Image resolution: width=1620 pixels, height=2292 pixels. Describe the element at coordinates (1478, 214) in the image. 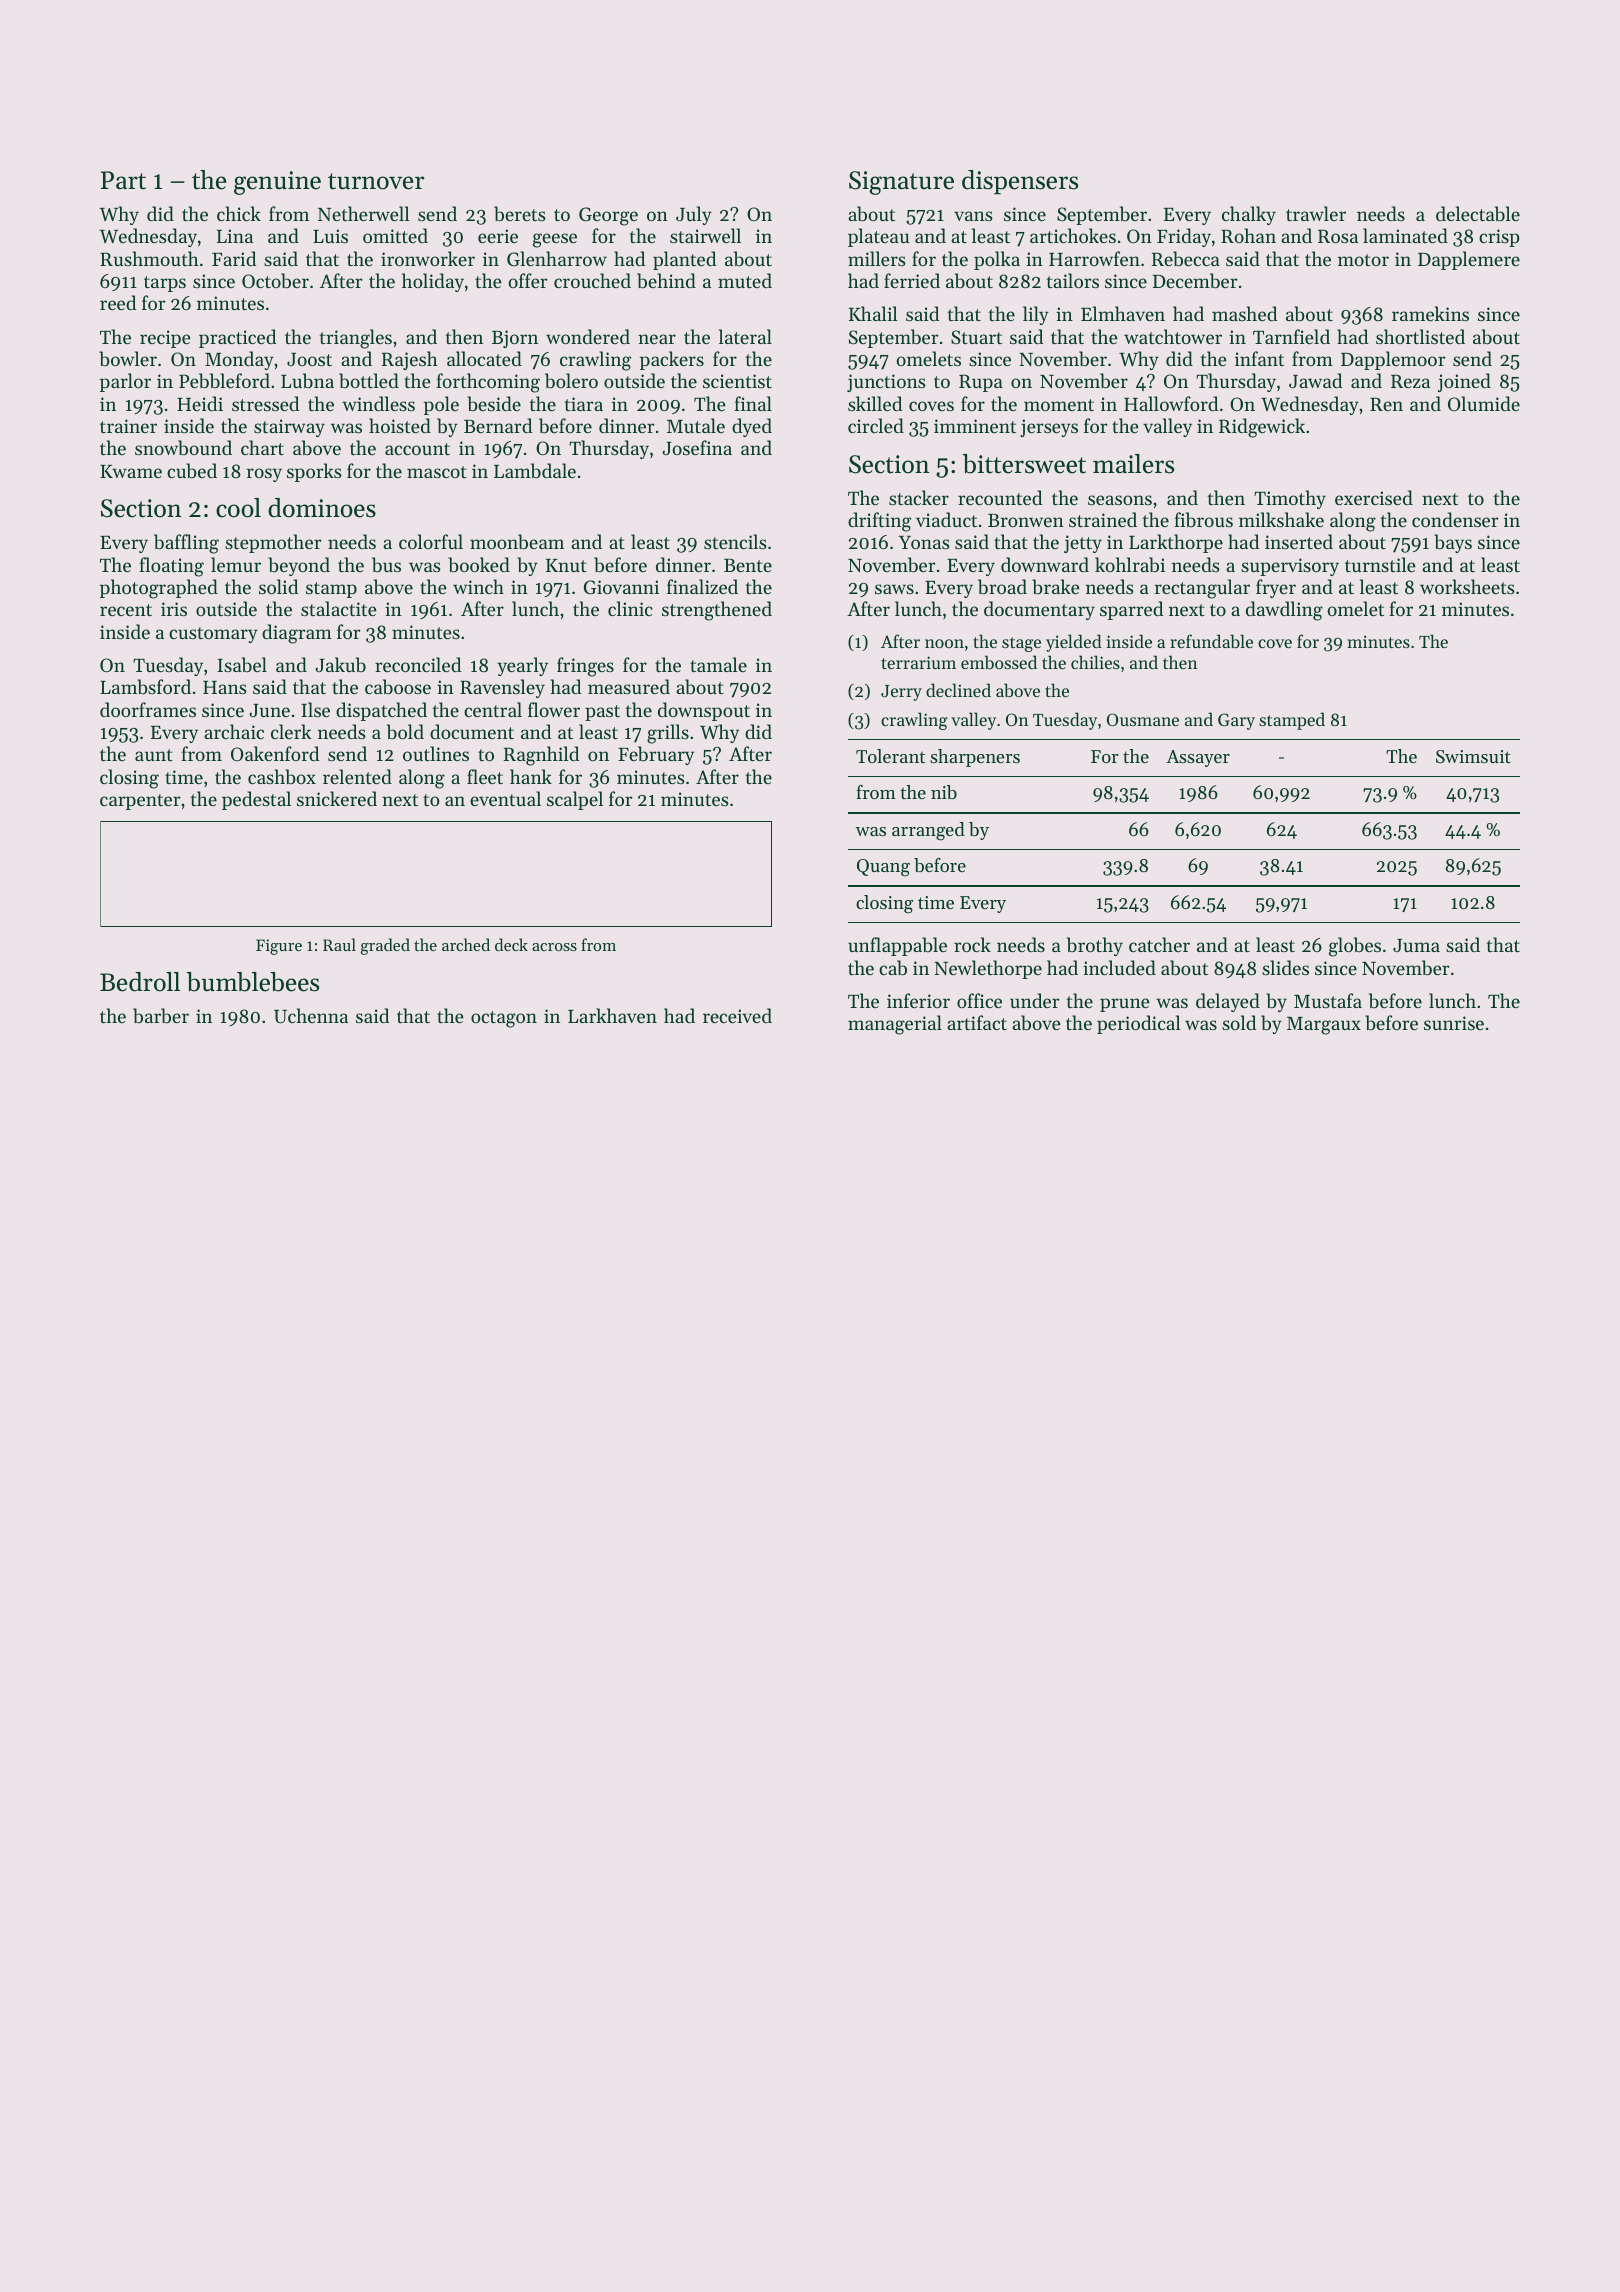

I see `delectable` at that location.
